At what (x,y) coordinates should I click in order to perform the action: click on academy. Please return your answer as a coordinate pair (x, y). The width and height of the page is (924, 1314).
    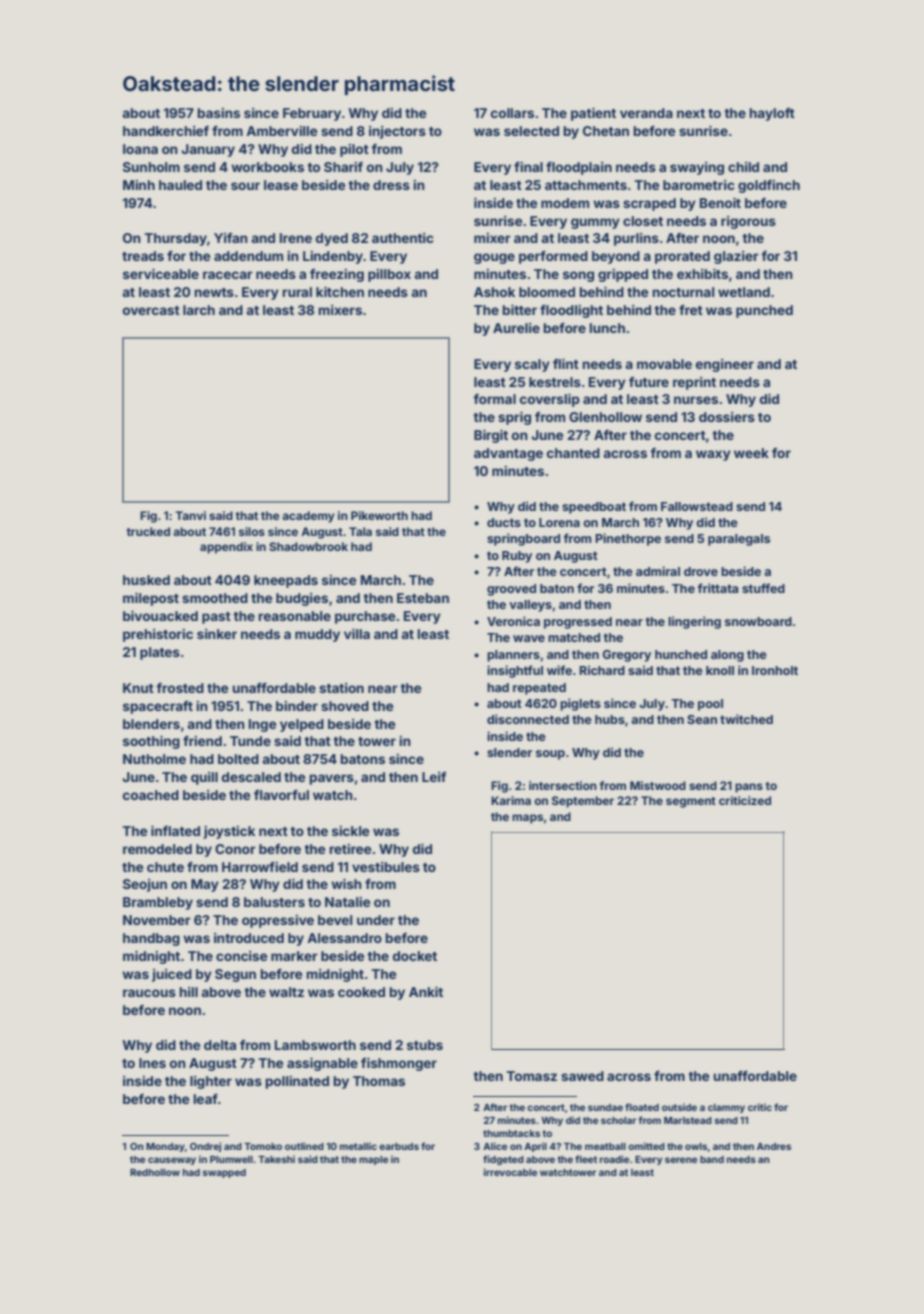
    Looking at the image, I should click on (308, 517).
